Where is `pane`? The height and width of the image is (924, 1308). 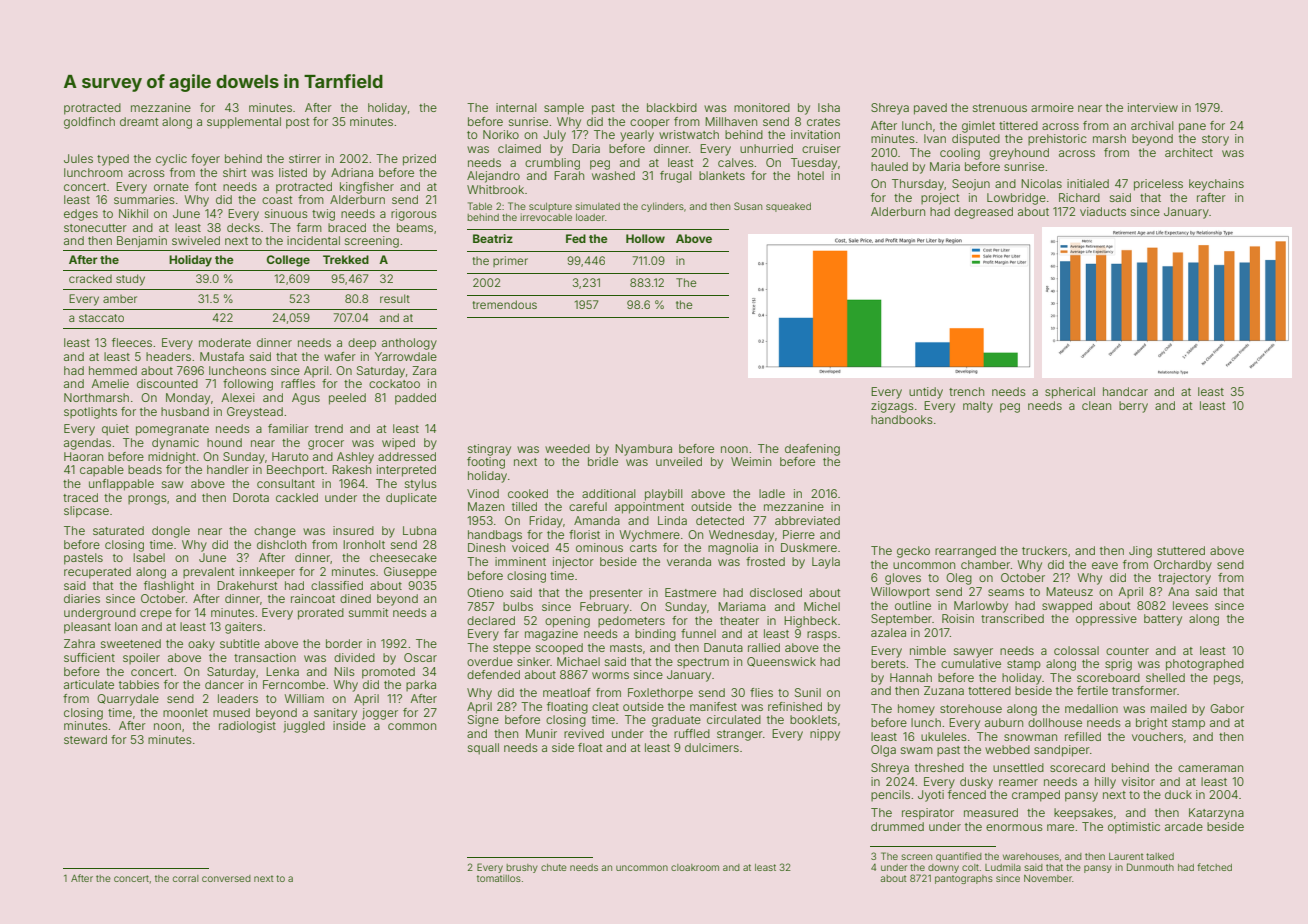 pane is located at coordinates (1192, 128).
